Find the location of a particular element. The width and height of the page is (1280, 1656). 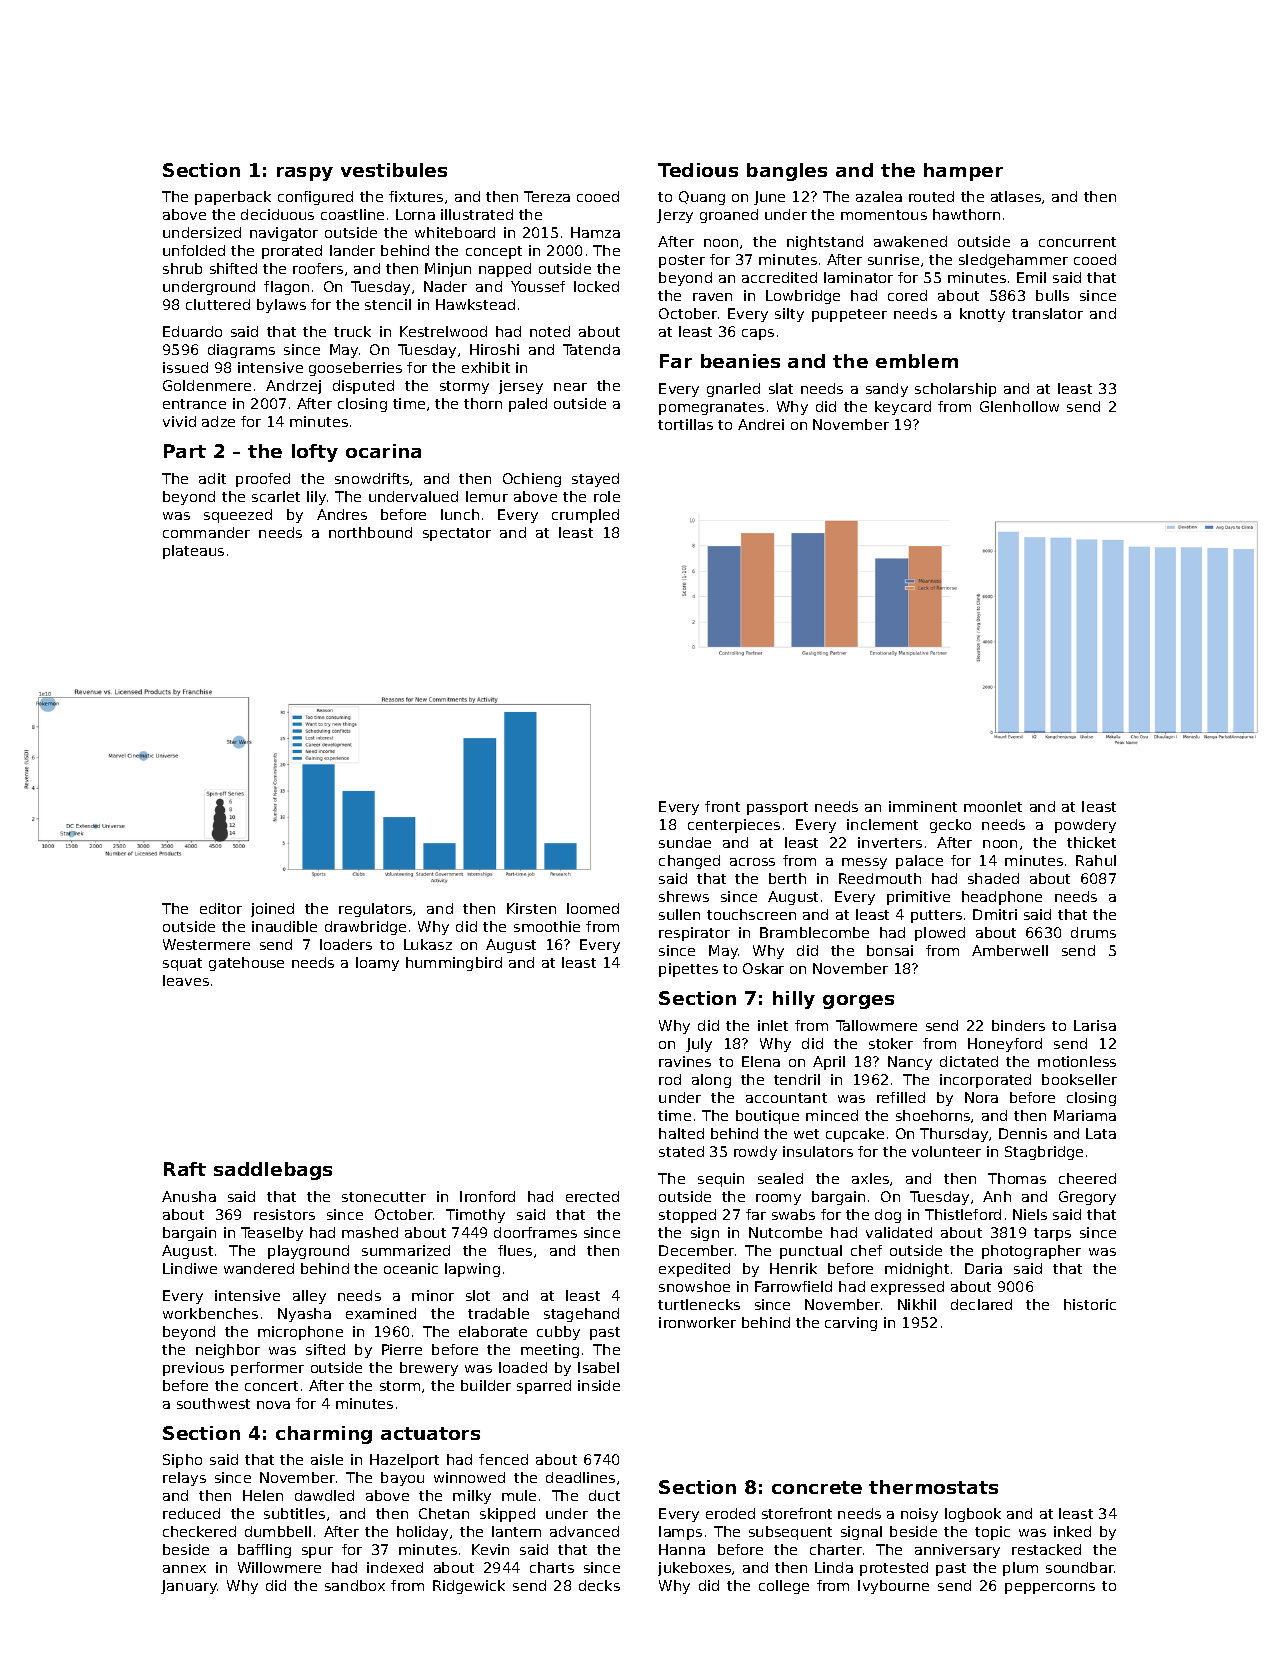

Tallowmere is located at coordinates (876, 1025).
